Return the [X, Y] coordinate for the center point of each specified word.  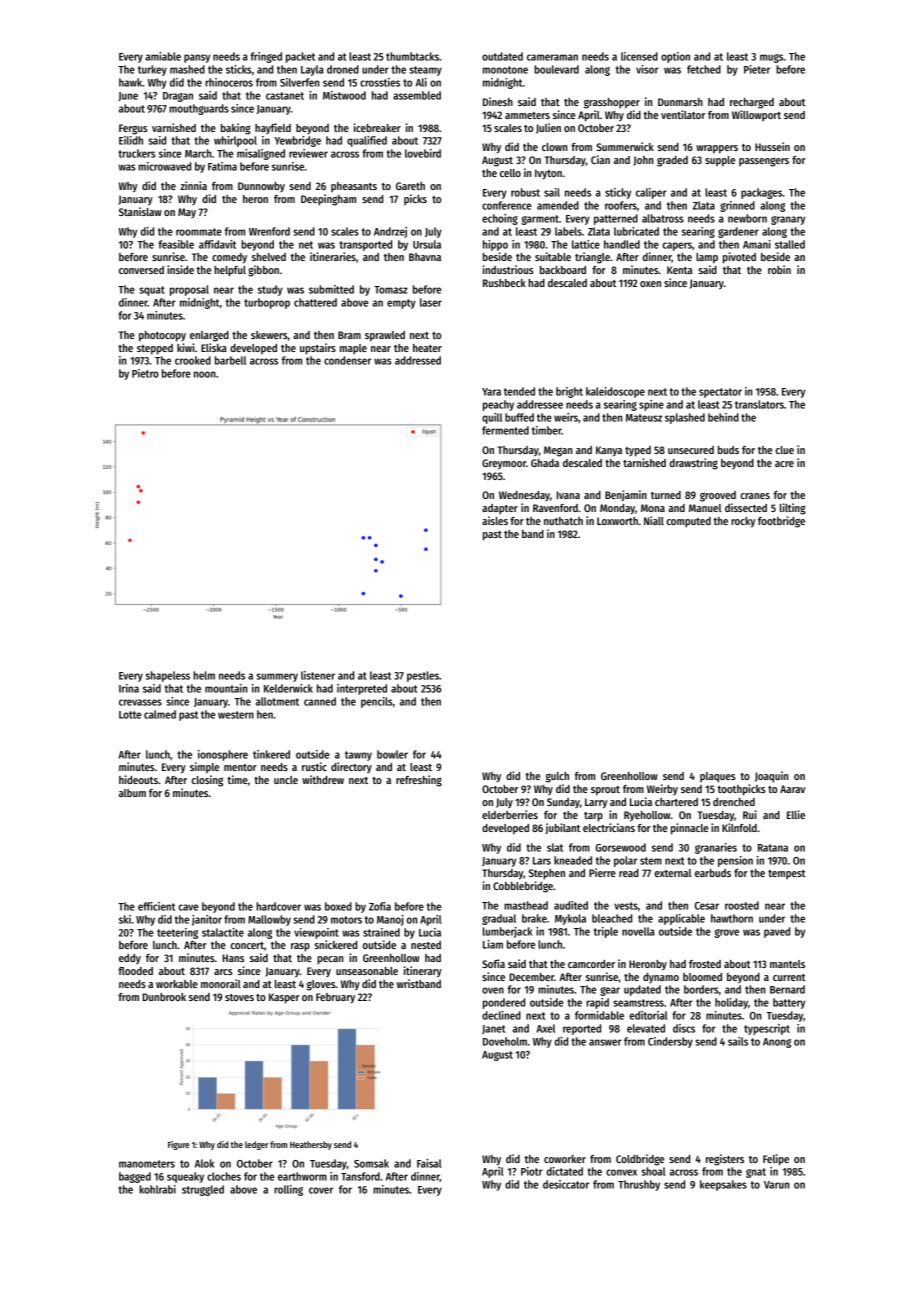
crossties [380, 82]
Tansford [360, 1176]
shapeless [168, 676]
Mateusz [644, 418]
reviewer [308, 153]
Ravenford [555, 508]
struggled [203, 1190]
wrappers [717, 149]
